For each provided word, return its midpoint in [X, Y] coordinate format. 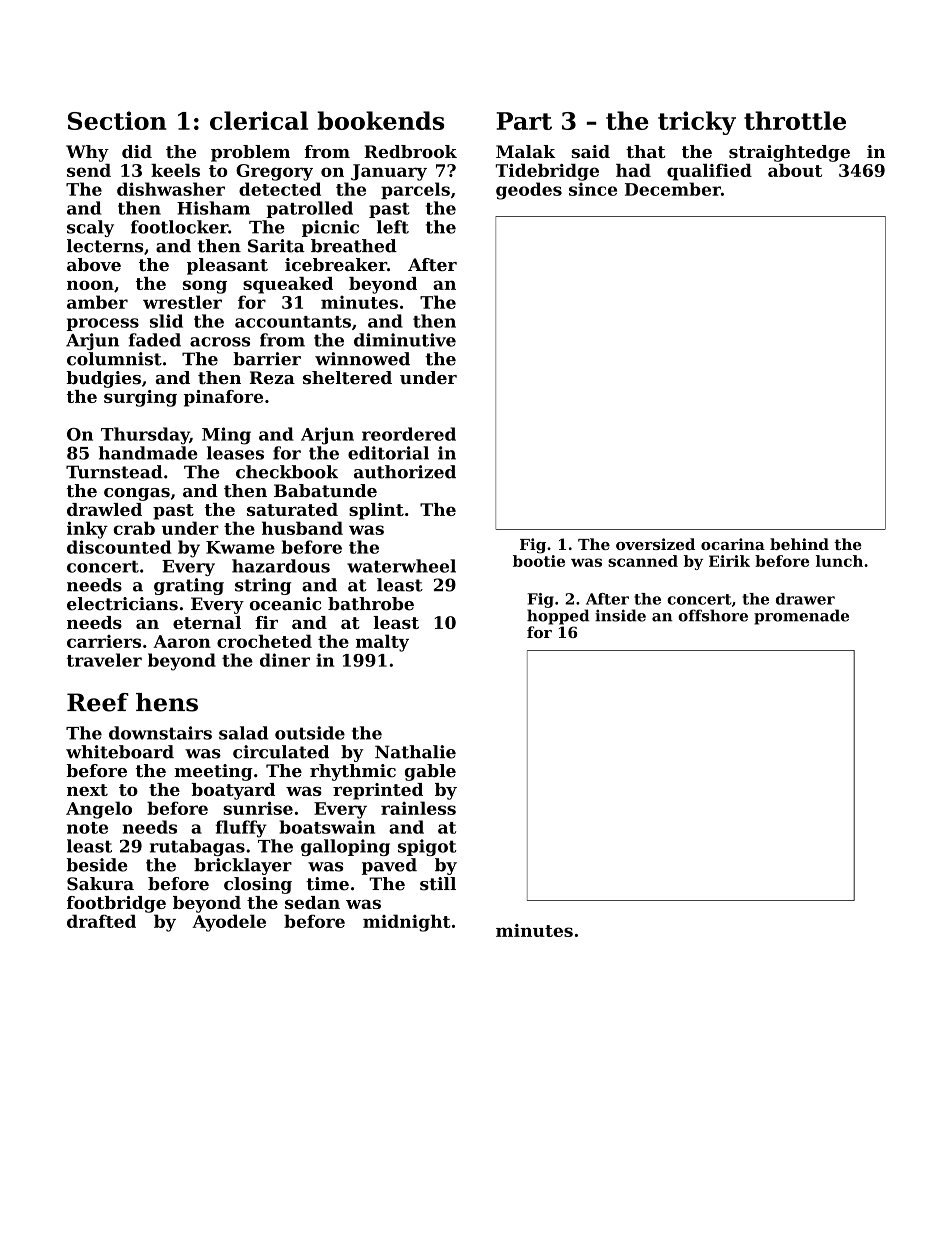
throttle [795, 120]
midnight [406, 923]
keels [175, 170]
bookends [380, 120]
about [795, 170]
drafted [101, 921]
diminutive [405, 340]
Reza [272, 378]
